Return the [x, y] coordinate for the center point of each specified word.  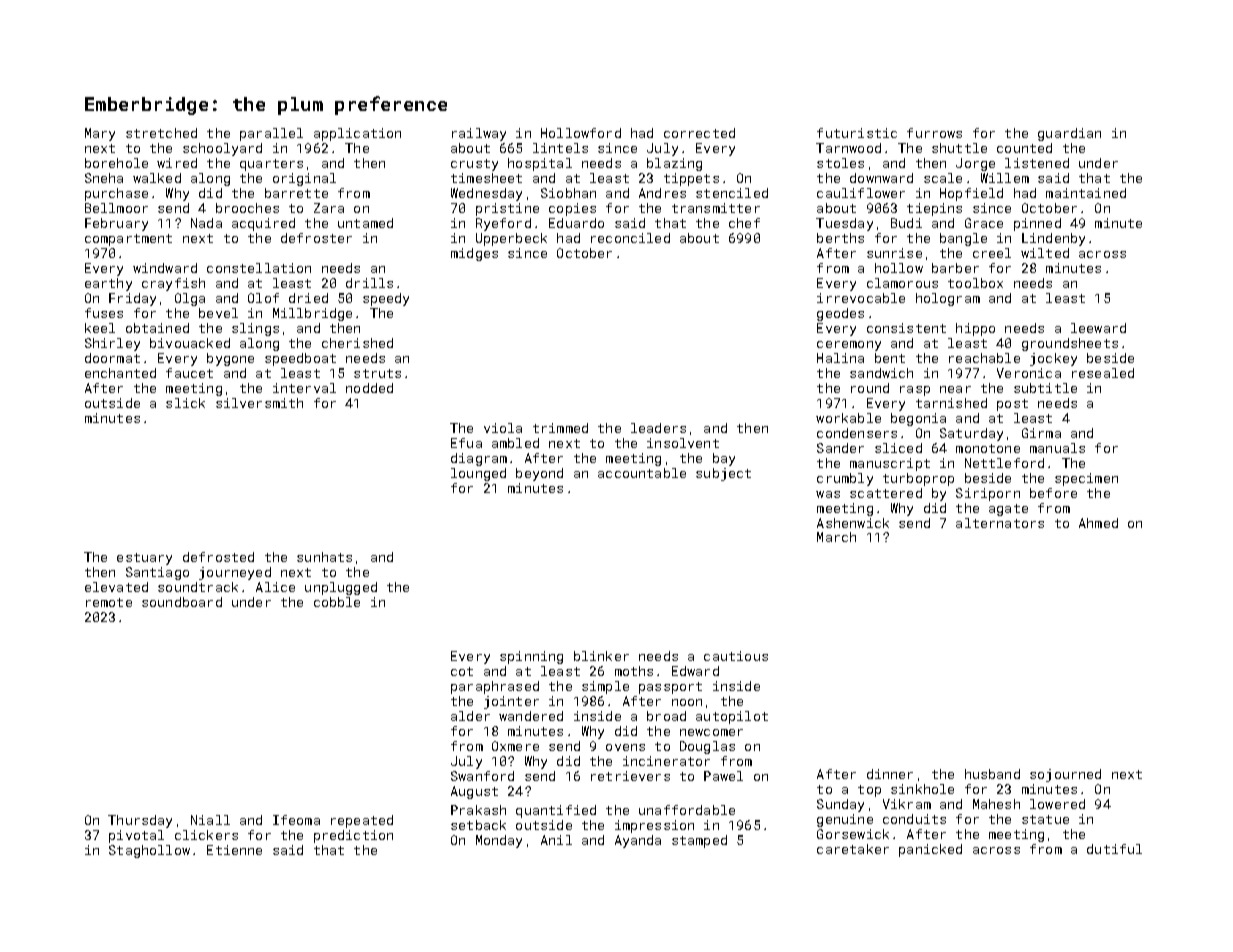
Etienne [234, 850]
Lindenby [1053, 239]
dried [308, 298]
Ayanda [638, 841]
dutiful [1114, 849]
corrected [699, 133]
